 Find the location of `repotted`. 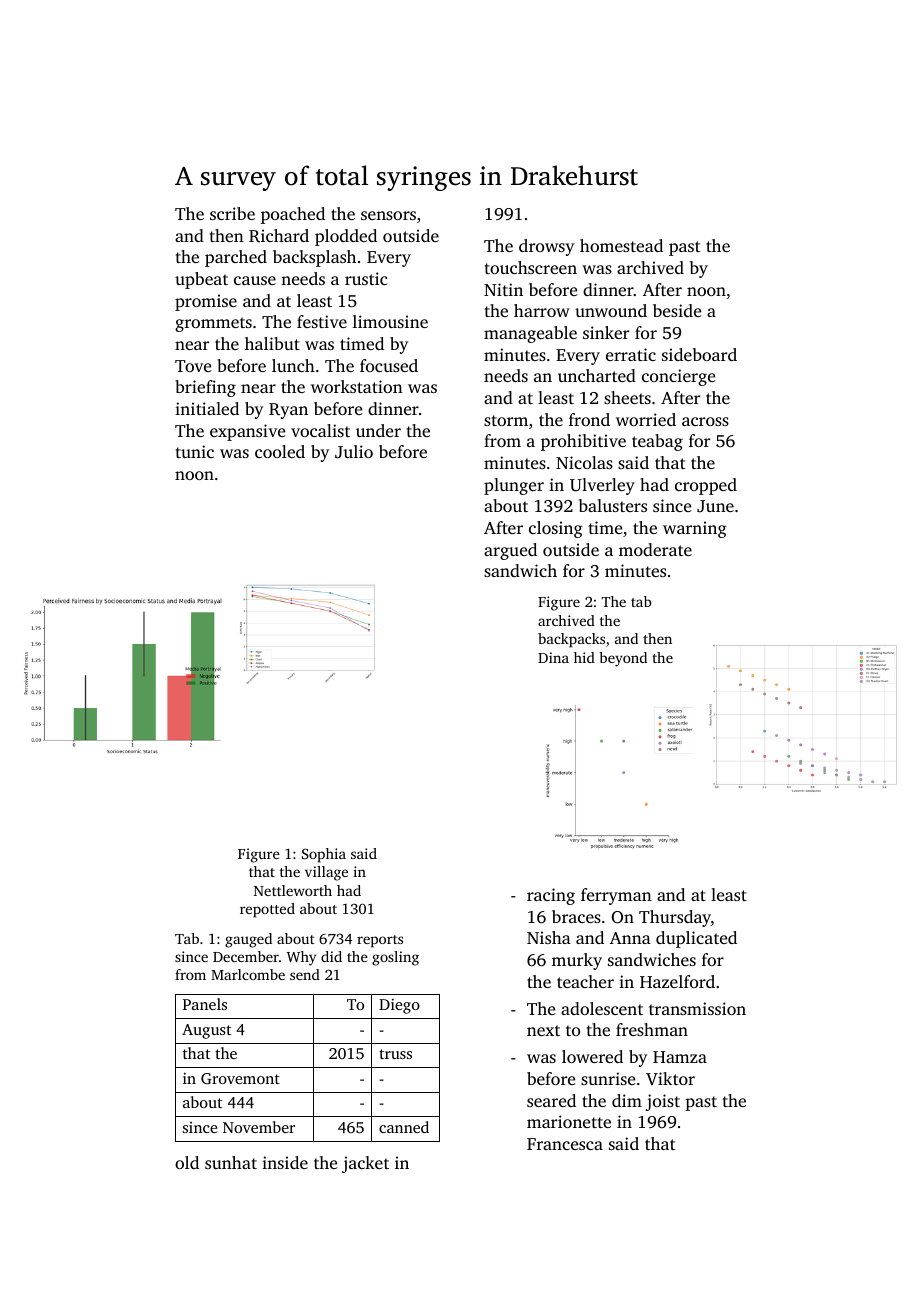

repotted is located at coordinates (267, 910).
